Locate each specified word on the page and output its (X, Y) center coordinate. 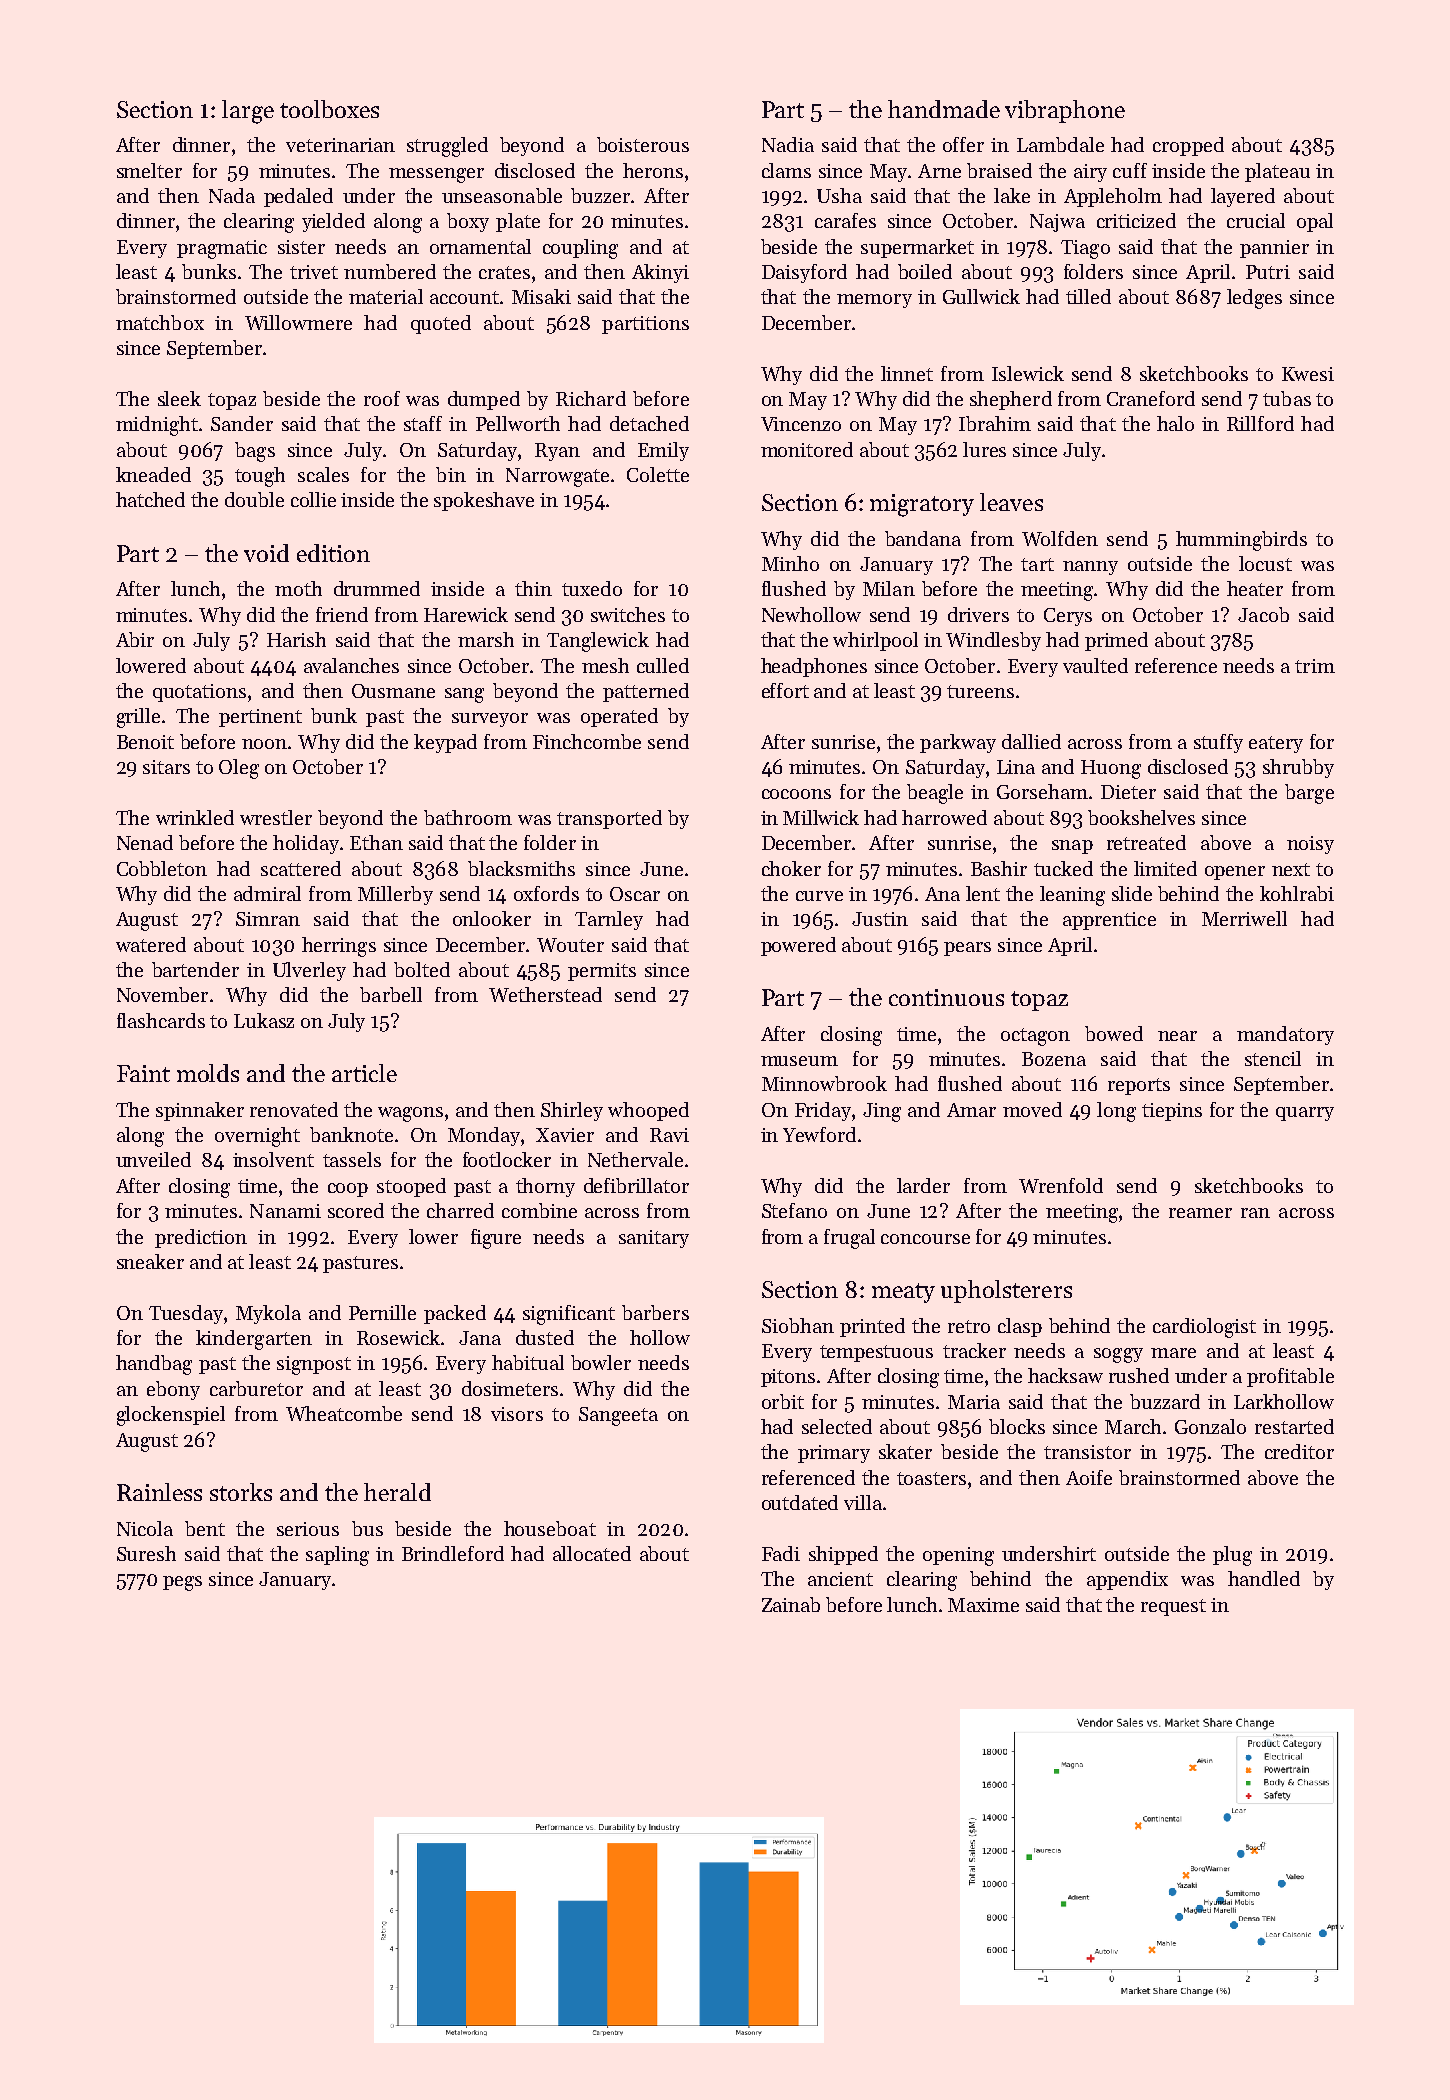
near (1177, 1036)
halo (1175, 423)
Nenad (145, 842)
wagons (410, 1114)
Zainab (791, 1604)
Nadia (788, 144)
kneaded (153, 474)
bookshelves (1141, 817)
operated (619, 717)
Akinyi (660, 273)
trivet (314, 272)
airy (1090, 173)
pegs (182, 1583)
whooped (648, 1111)
